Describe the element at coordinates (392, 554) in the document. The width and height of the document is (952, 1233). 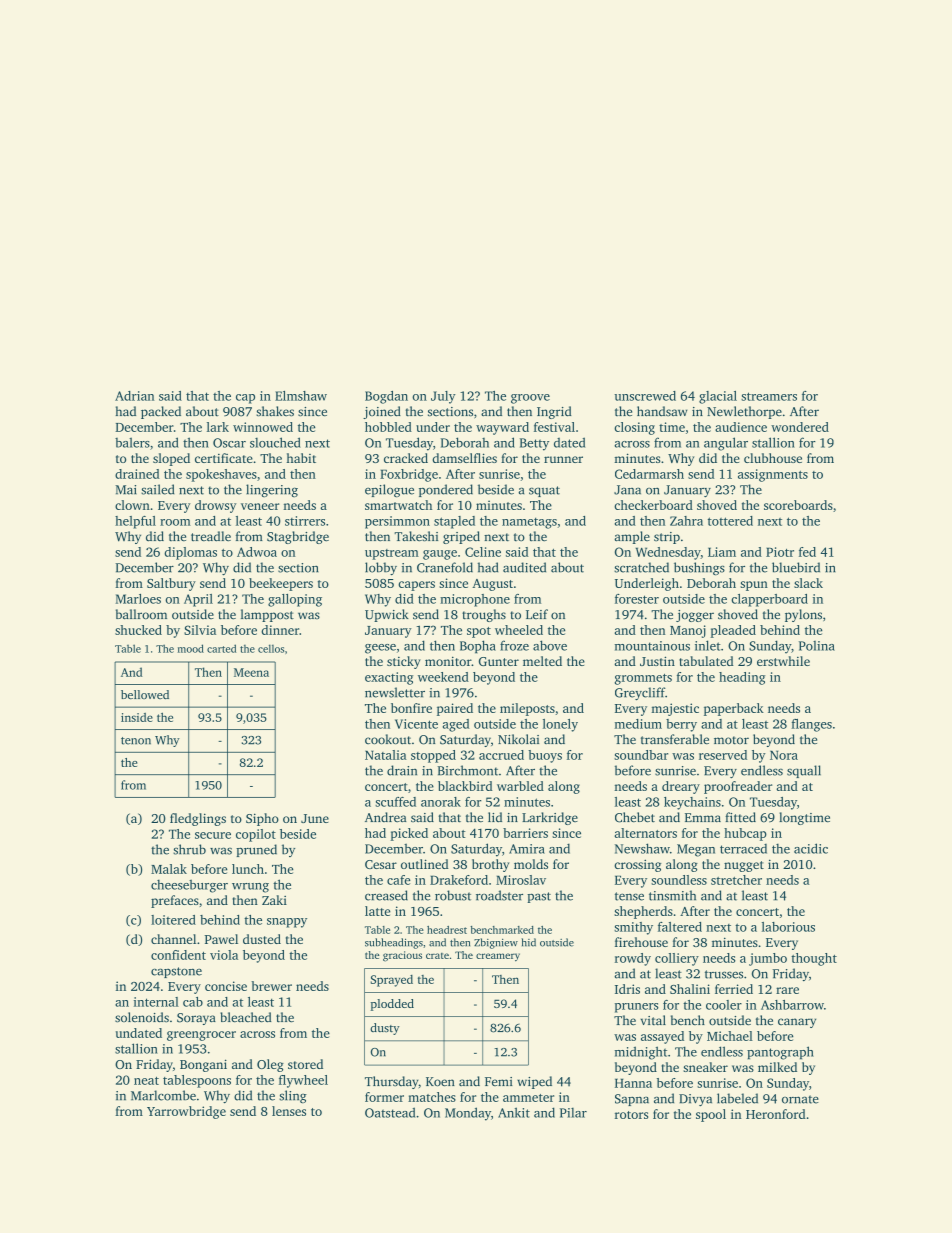
I see `upstream` at that location.
